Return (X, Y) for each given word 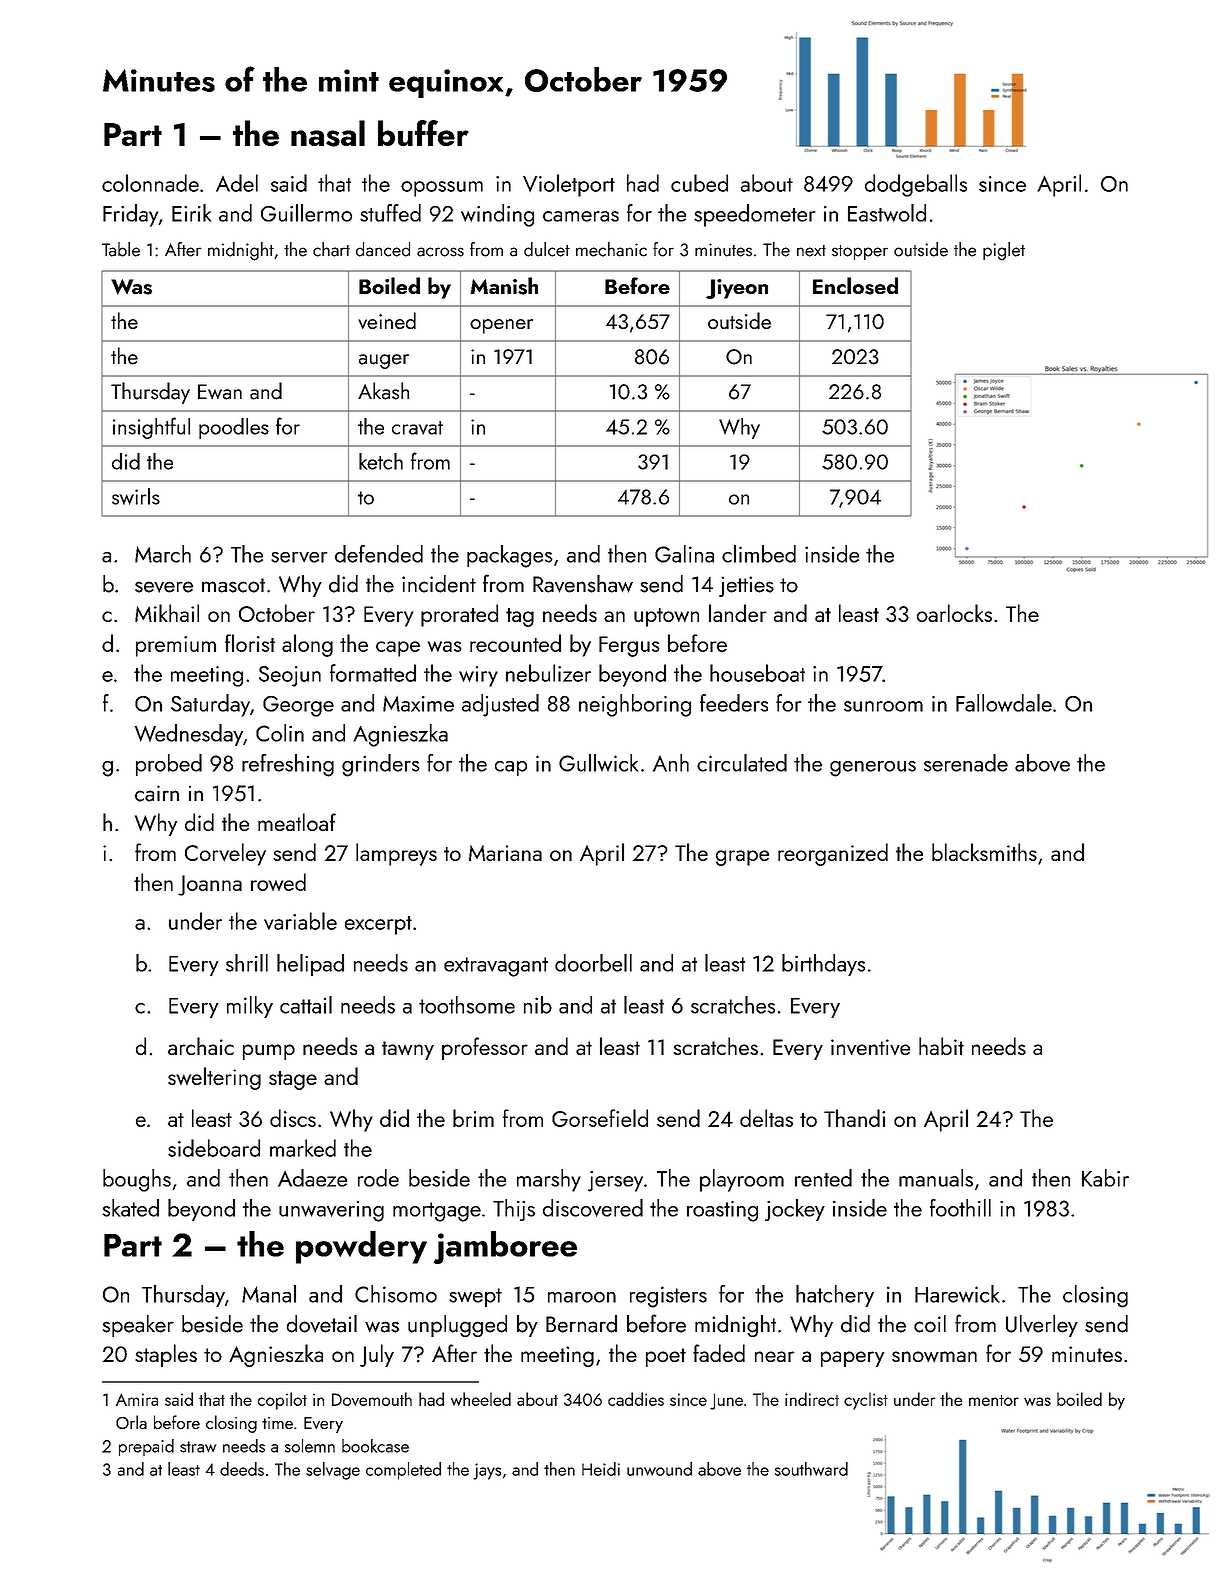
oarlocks (954, 613)
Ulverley (1042, 1326)
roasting (722, 1211)
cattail (306, 1005)
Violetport (569, 185)
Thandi (854, 1118)
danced (383, 249)
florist (250, 643)
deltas (766, 1118)
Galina (684, 554)
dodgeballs (916, 185)
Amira (137, 1399)
